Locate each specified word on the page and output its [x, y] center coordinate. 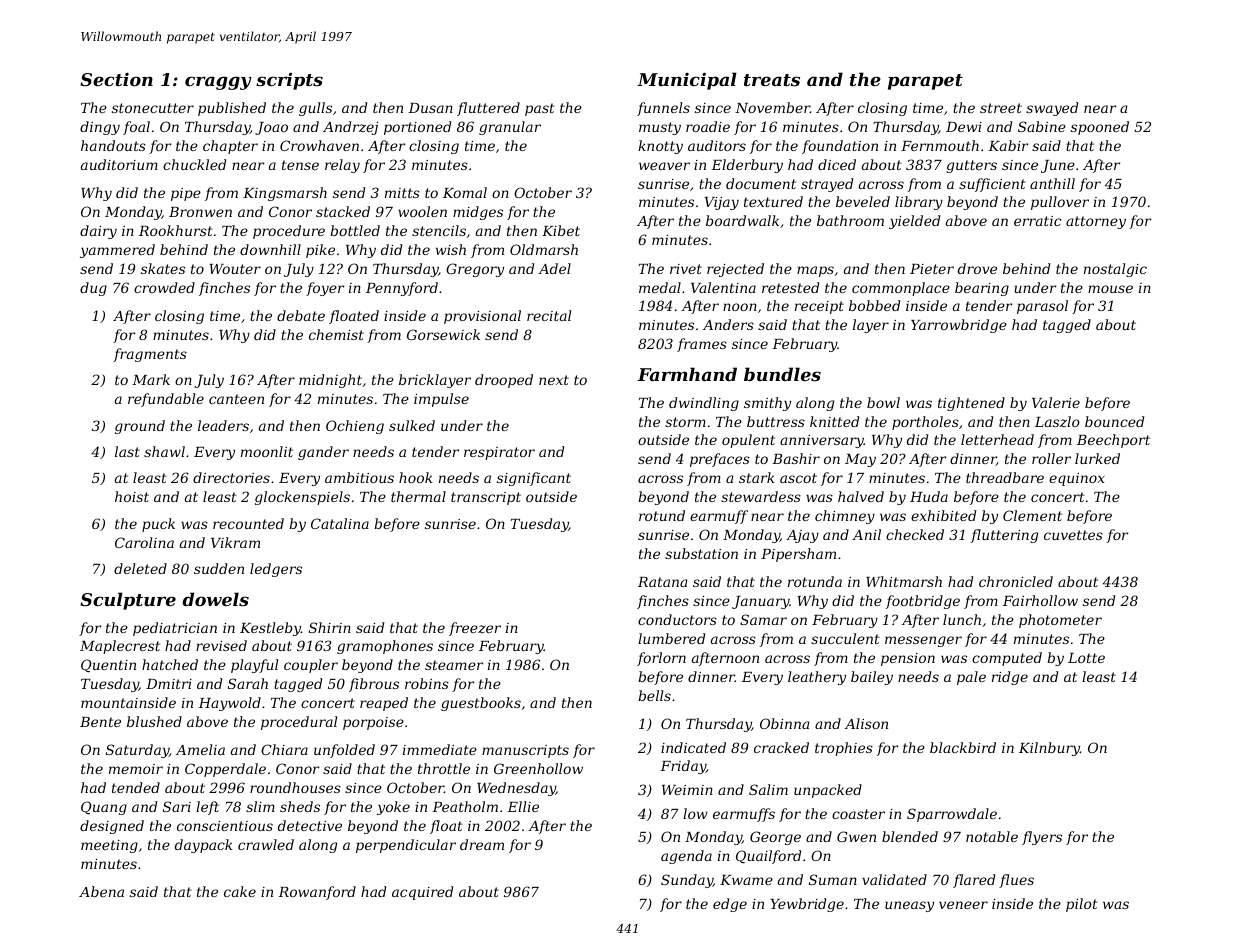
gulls [315, 109]
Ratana [663, 582]
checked [915, 534]
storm [685, 422]
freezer [475, 629]
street [1001, 108]
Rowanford [317, 893]
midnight [330, 381]
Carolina [144, 542]
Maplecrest [120, 647]
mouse [1110, 289]
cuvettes [1073, 535]
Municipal [687, 81]
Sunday [687, 881]
